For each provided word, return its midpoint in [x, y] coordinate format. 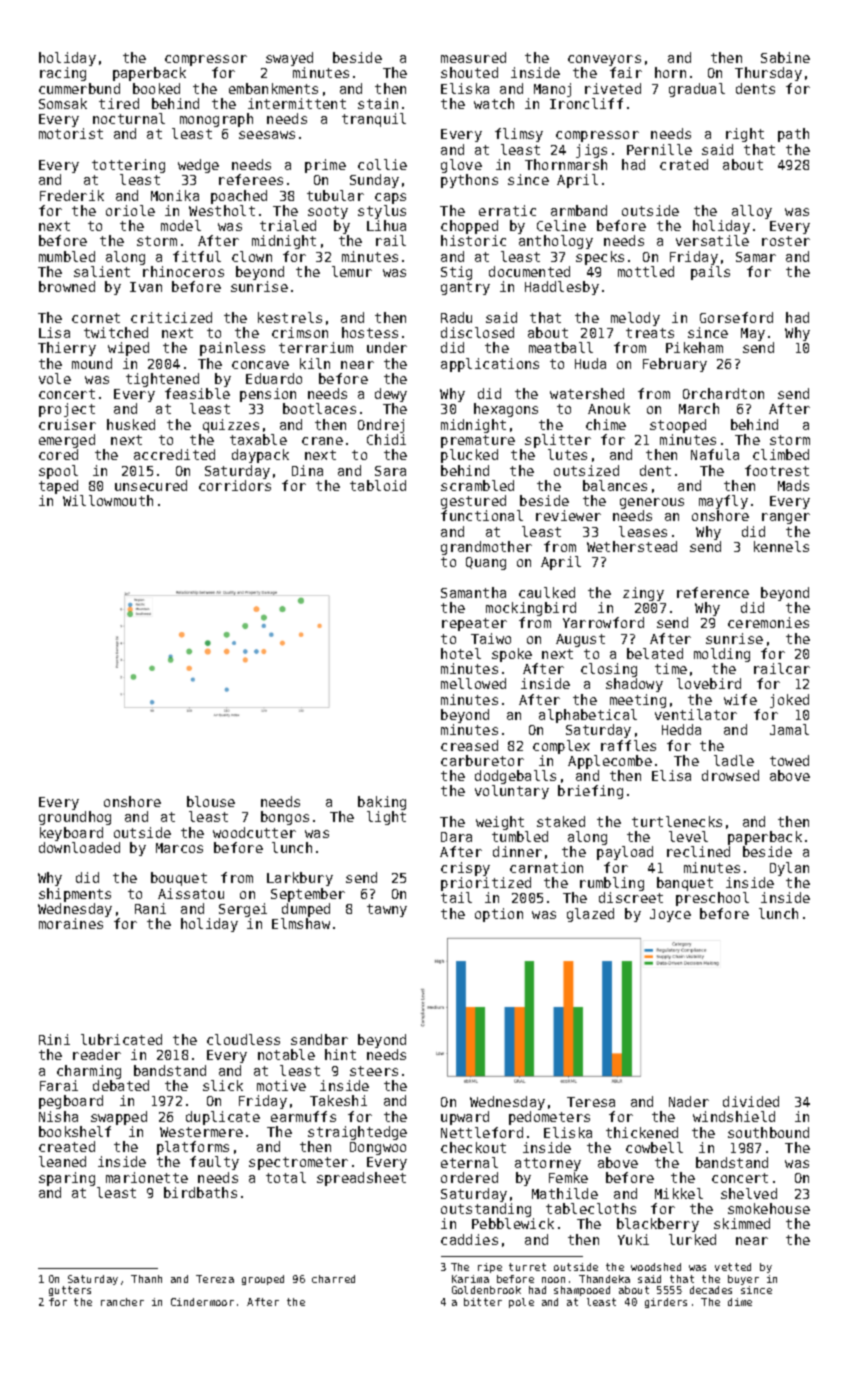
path [793, 135]
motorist [71, 133]
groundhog [75, 818]
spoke [512, 655]
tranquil [374, 120]
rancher [122, 1302]
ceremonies [768, 622]
